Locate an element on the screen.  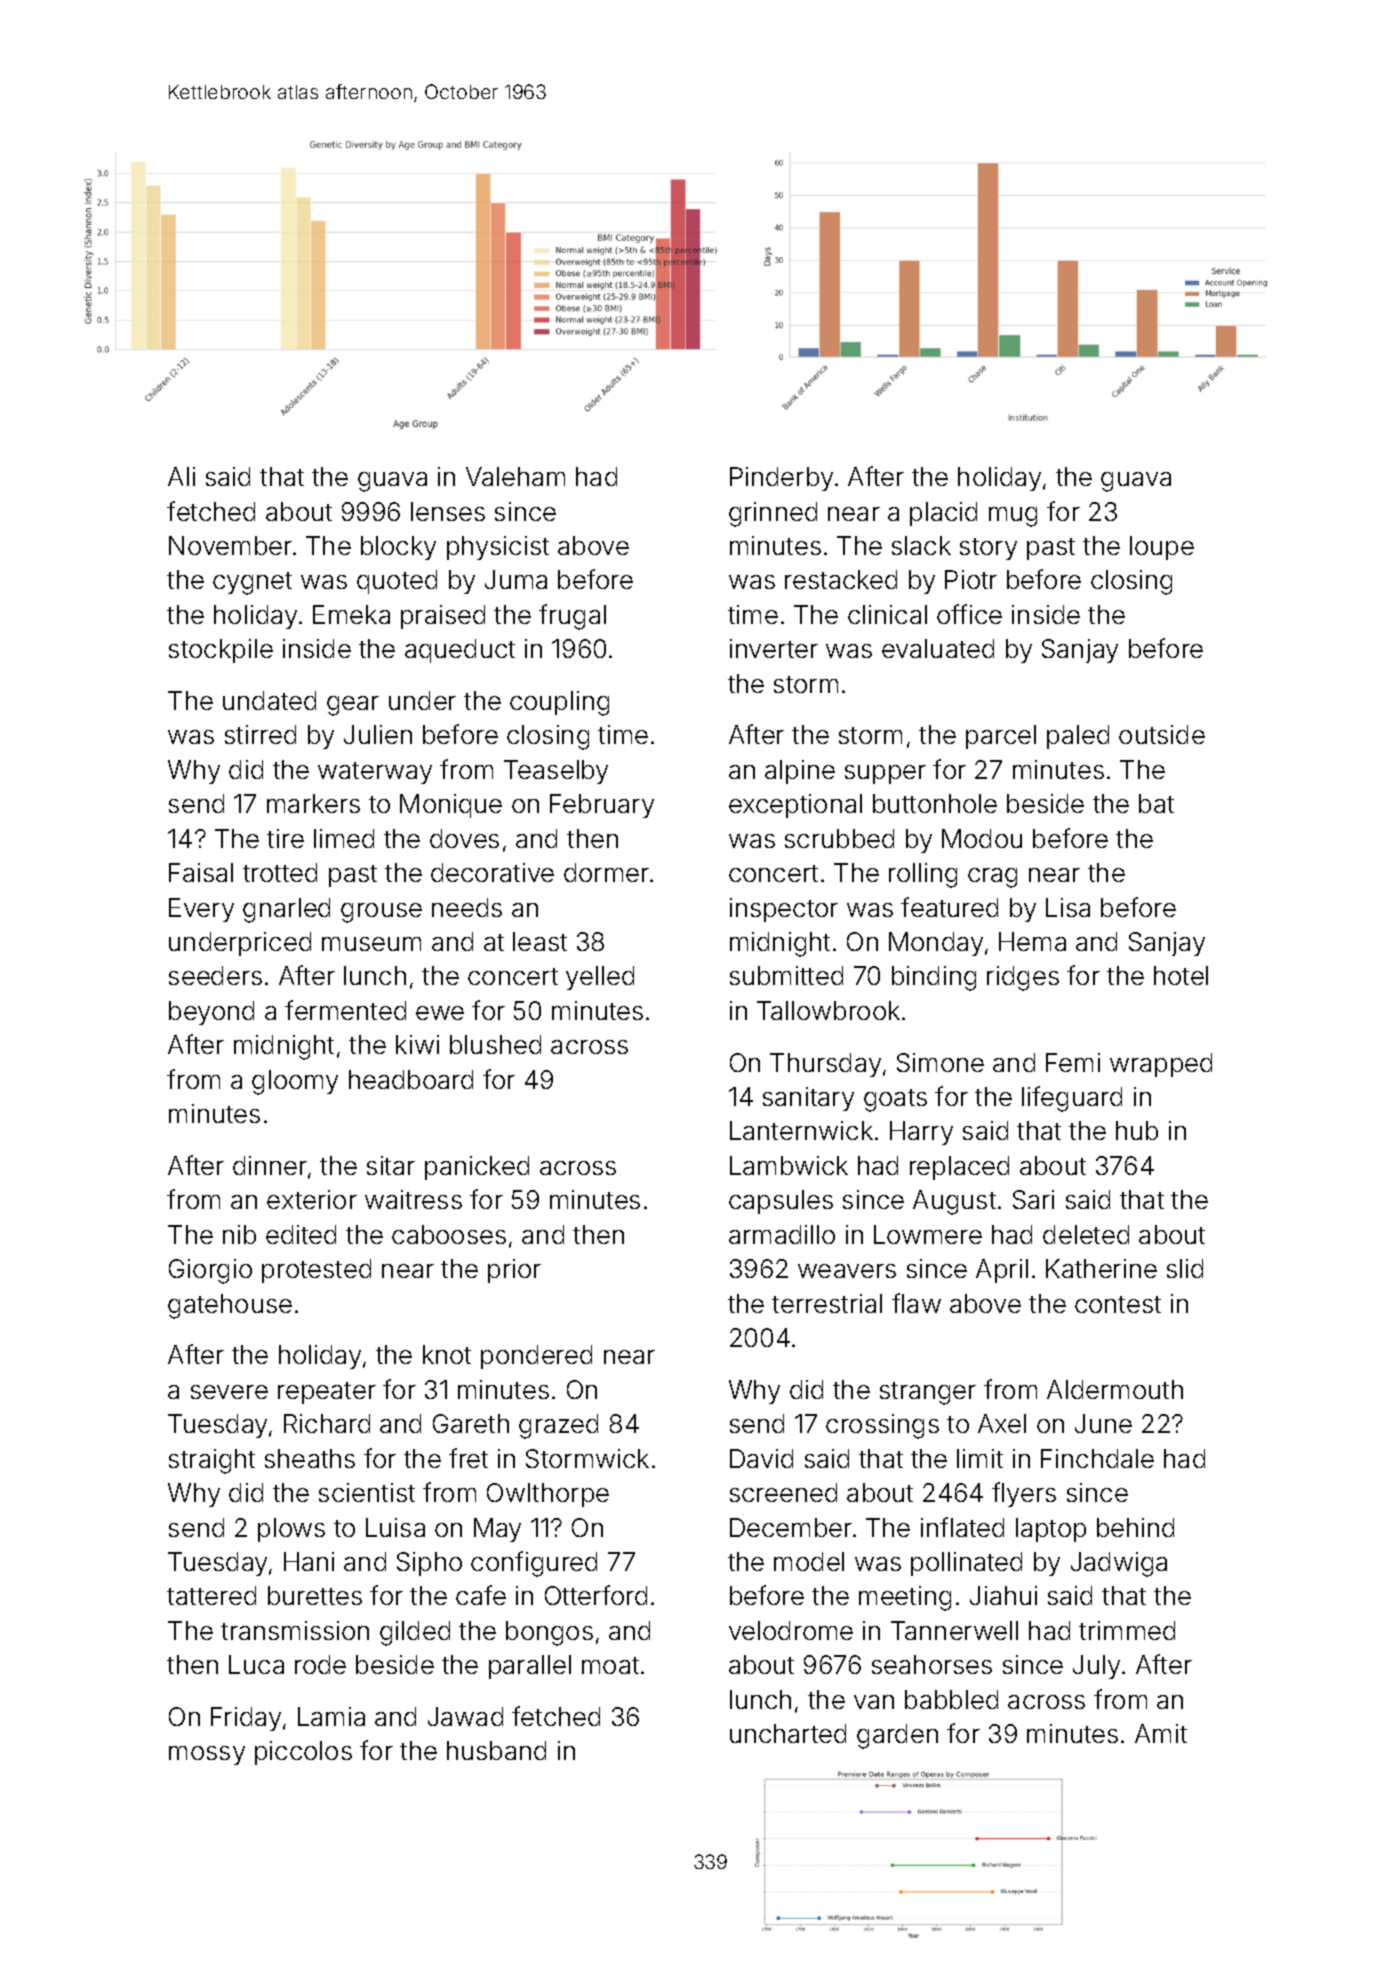
loupe is located at coordinates (1162, 548).
